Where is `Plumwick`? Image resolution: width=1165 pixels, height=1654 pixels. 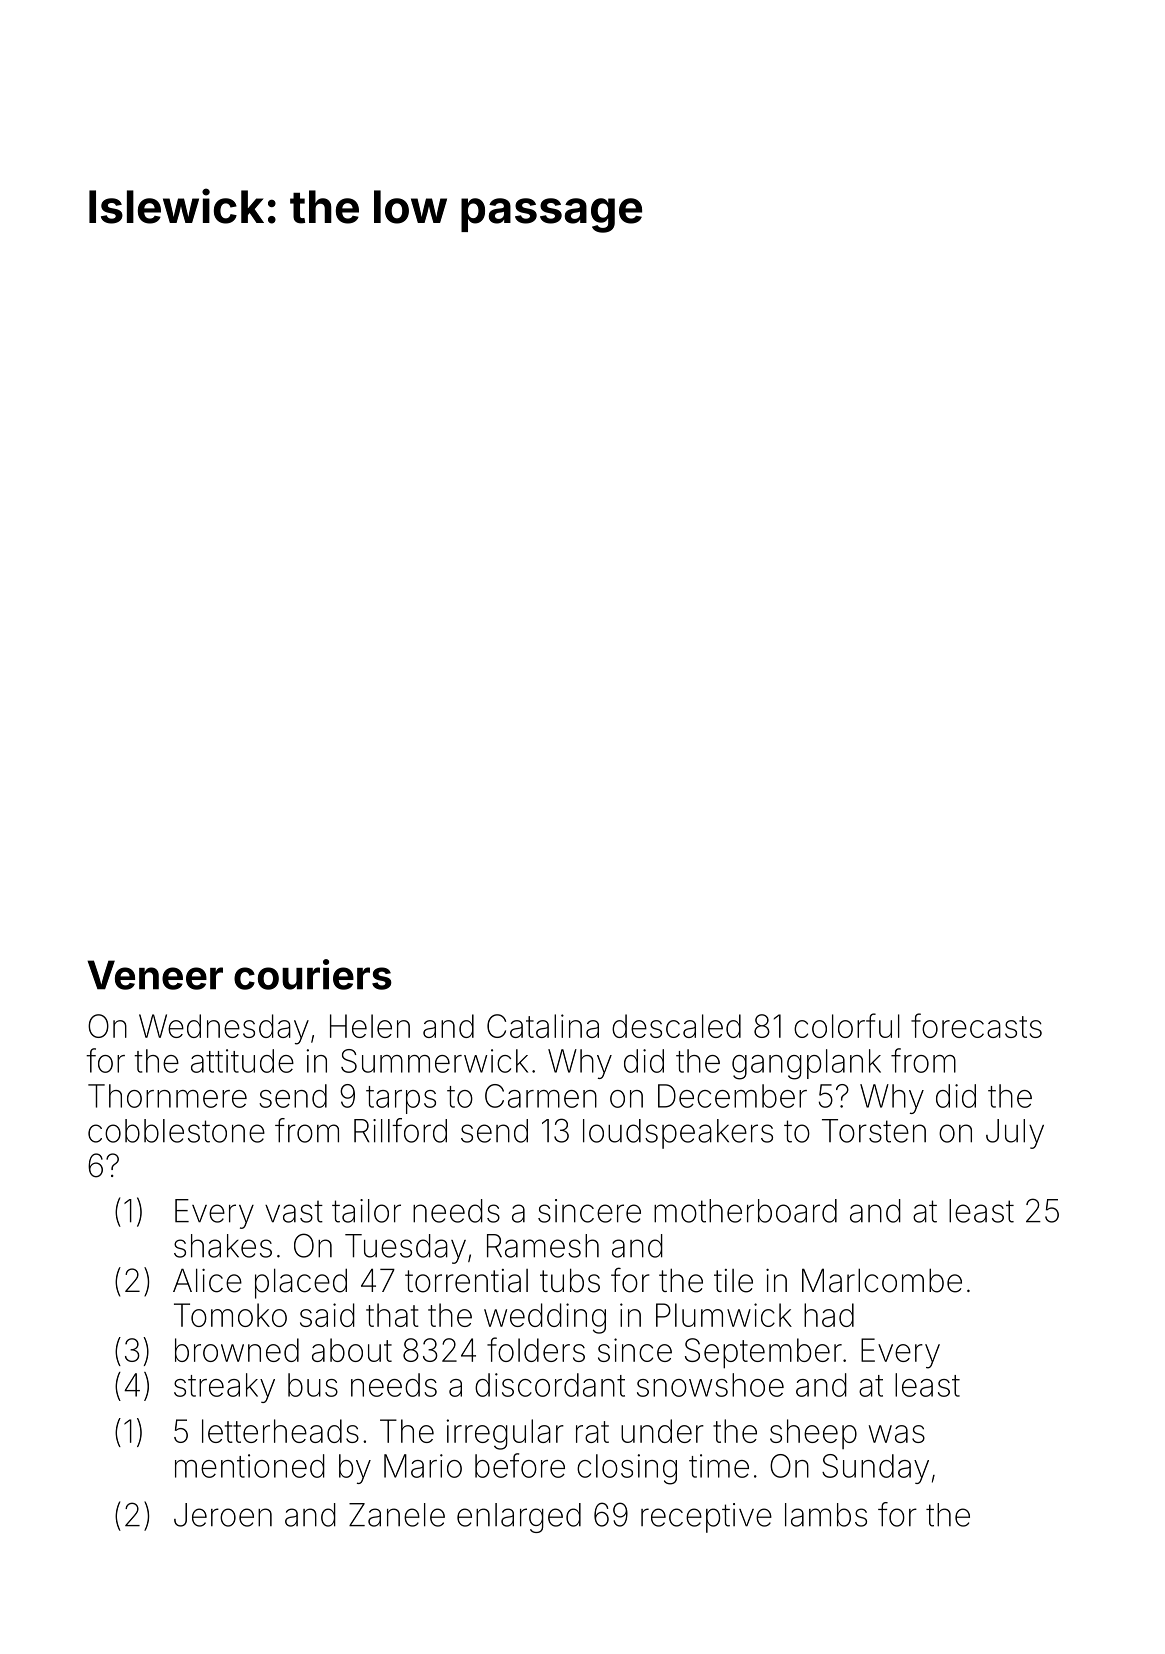
Plumwick is located at coordinates (724, 1315).
